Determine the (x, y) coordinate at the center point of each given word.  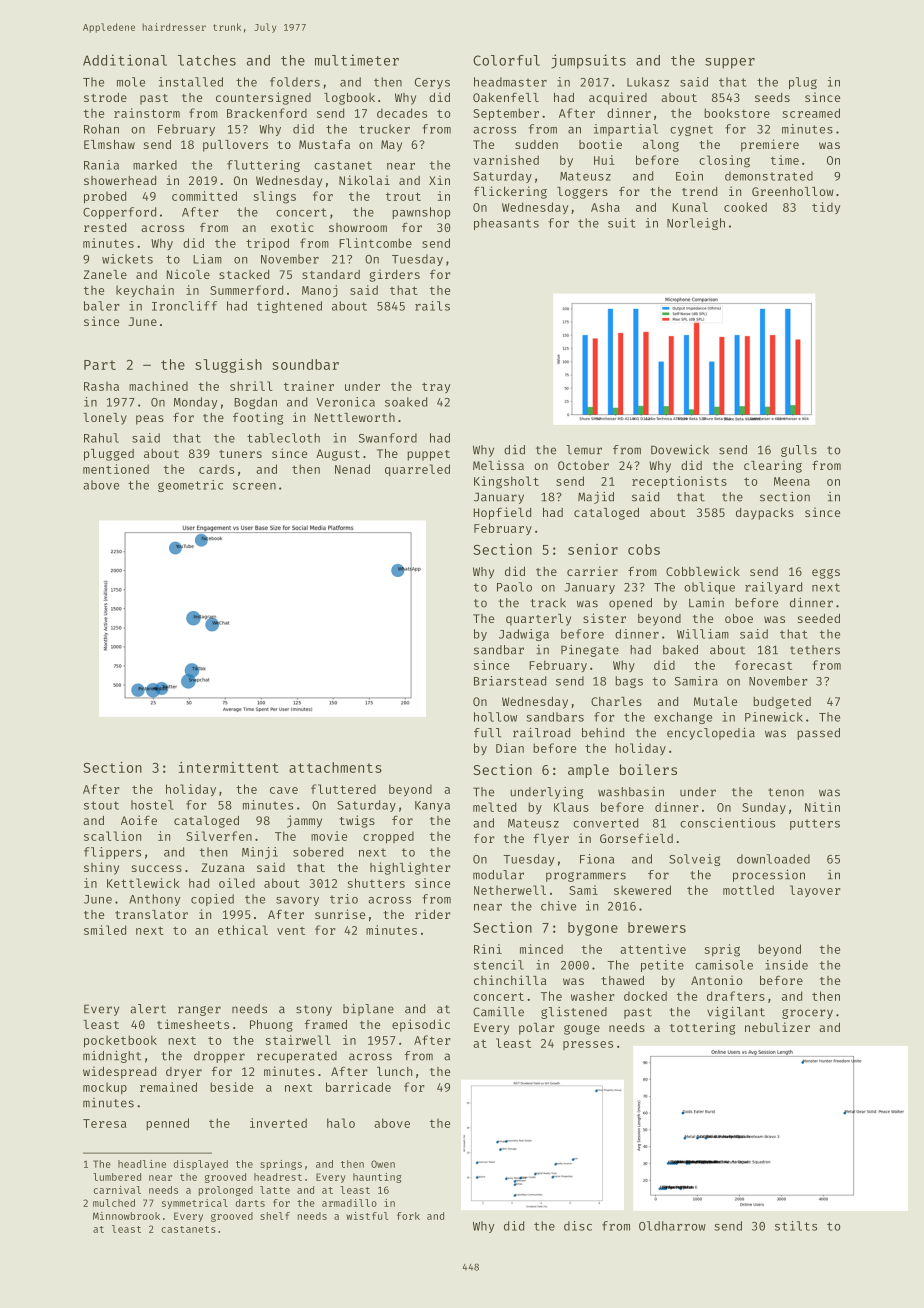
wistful (367, 1216)
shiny (101, 868)
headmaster (510, 82)
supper (730, 63)
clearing (773, 466)
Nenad (352, 469)
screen (254, 486)
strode (105, 97)
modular (498, 875)
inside (786, 965)
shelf (275, 1216)
